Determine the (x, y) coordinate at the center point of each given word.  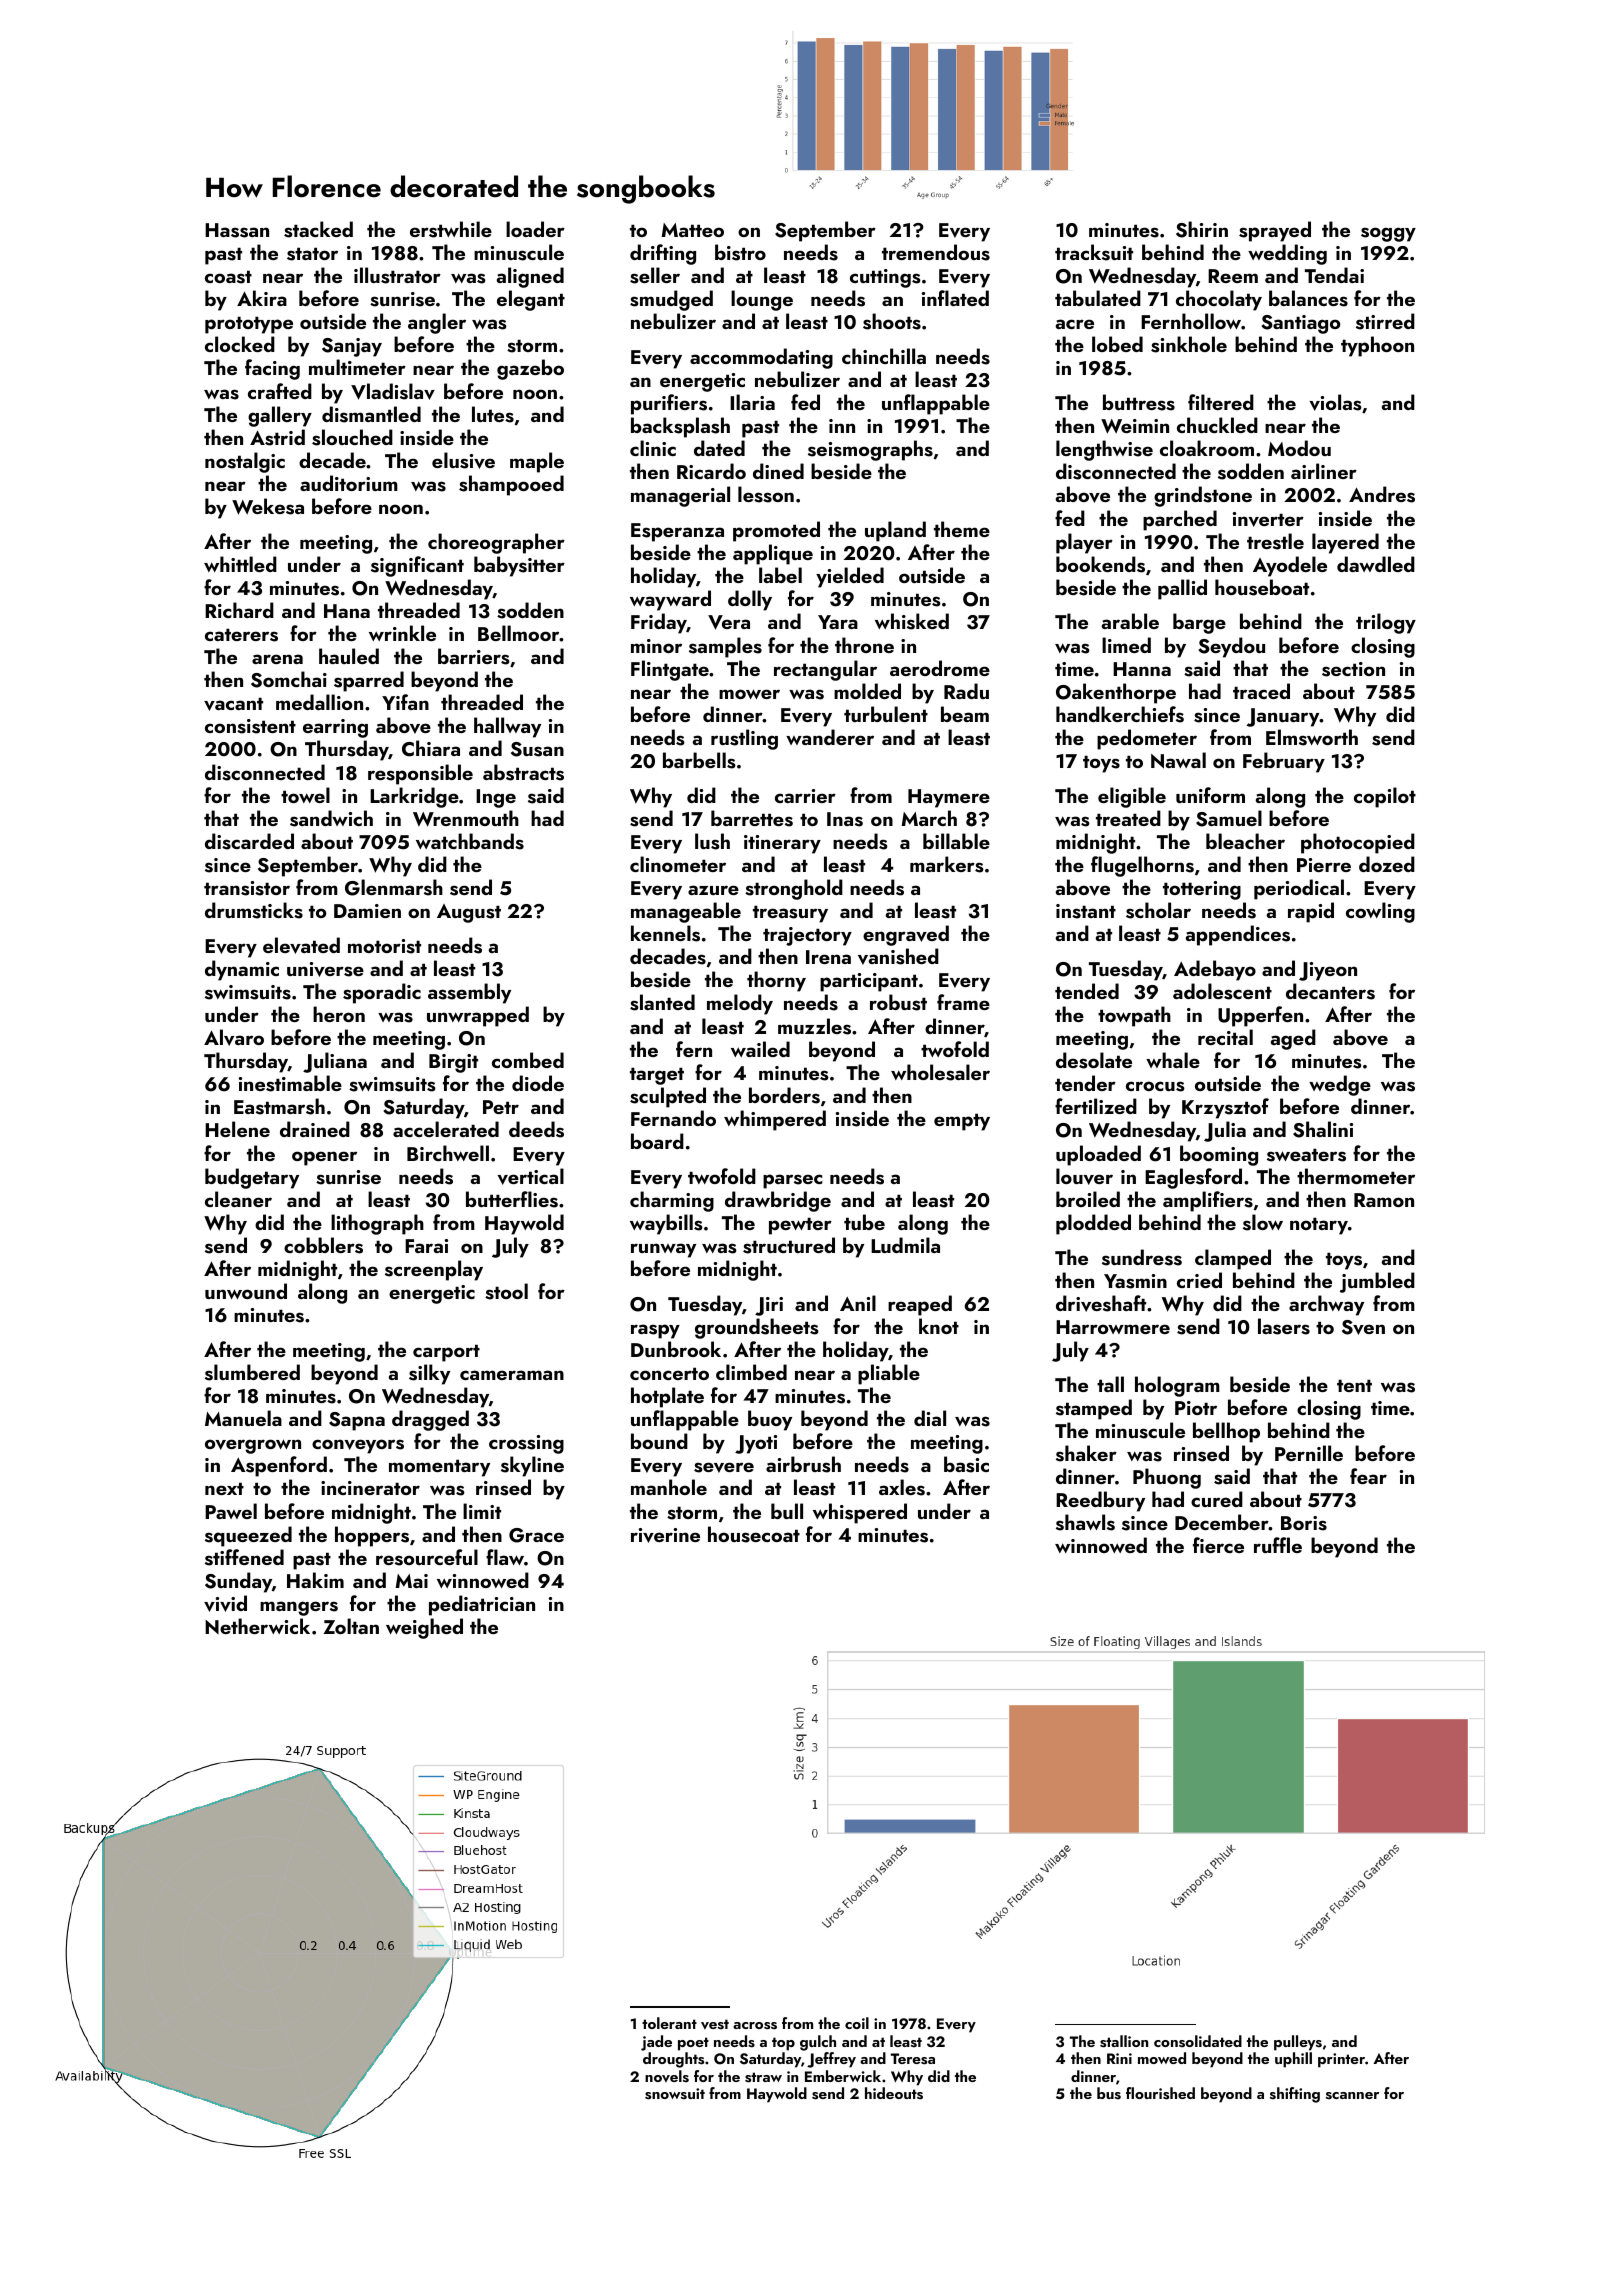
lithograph (377, 1224)
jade (656, 2043)
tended (1087, 991)
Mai (411, 1581)
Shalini (1323, 1129)
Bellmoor (519, 633)
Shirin (1202, 229)
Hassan (237, 230)
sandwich (331, 818)
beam (965, 714)
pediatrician (482, 1605)
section (1353, 669)
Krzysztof (1225, 1108)
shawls (1085, 1522)
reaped (920, 1305)
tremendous (936, 252)
